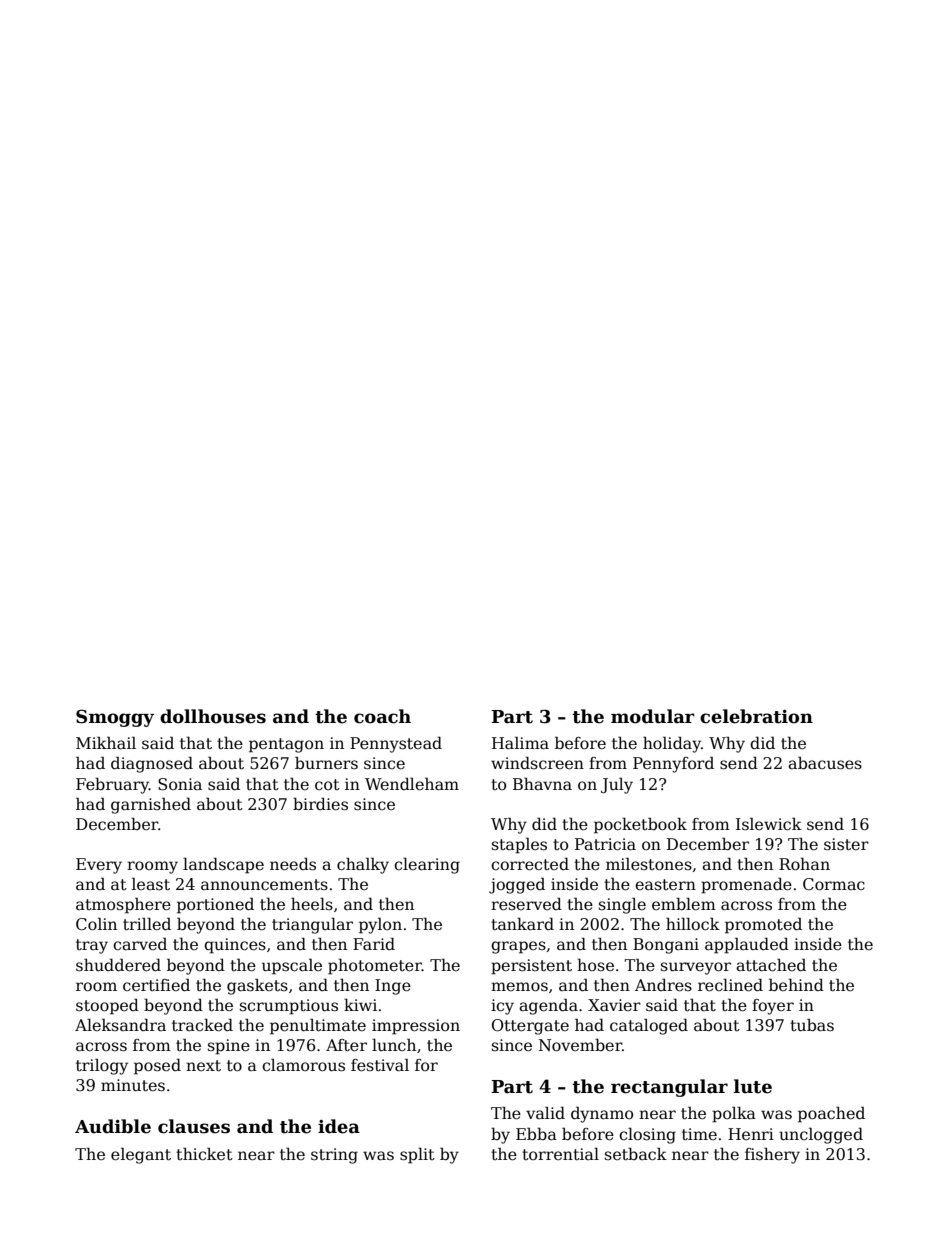 The height and width of the screenshot is (1233, 952). I want to click on setback, so click(636, 1154).
